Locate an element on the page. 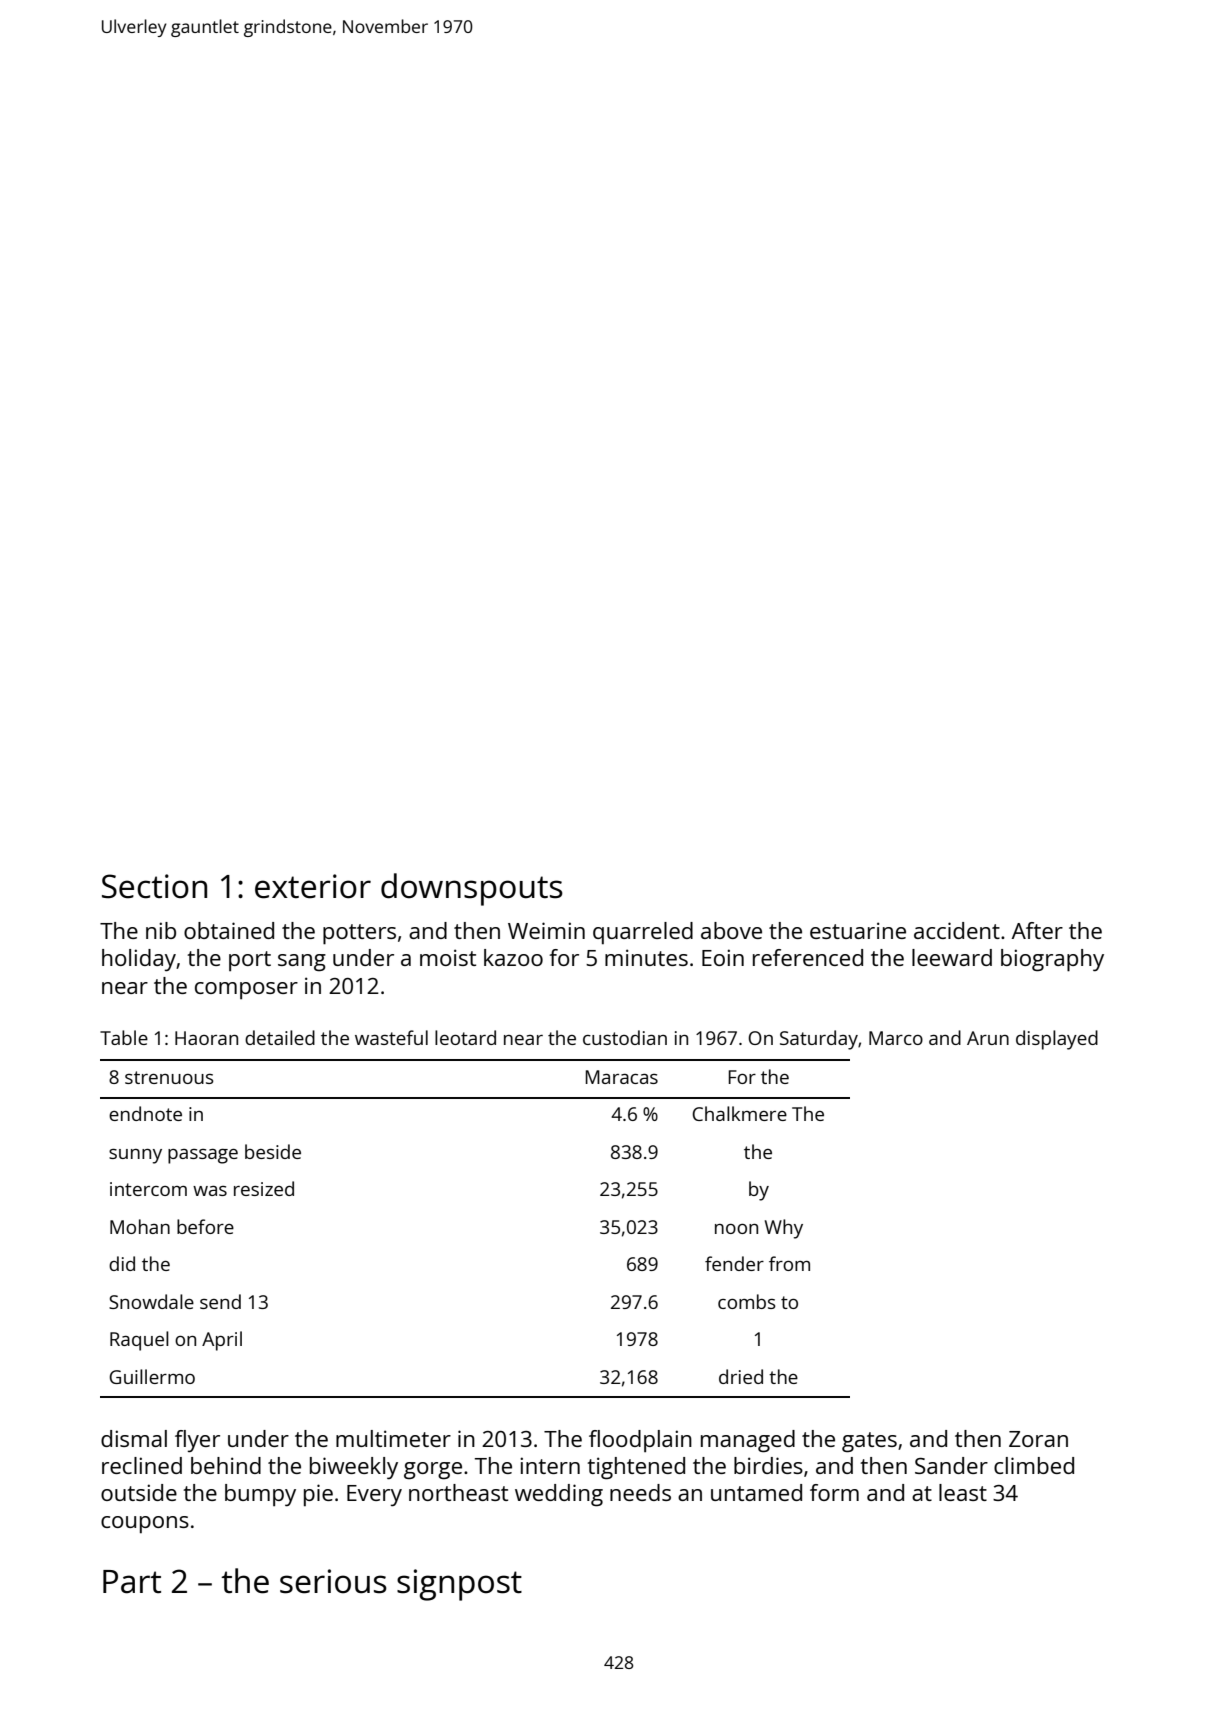 The width and height of the page is (1208, 1709). strenuous is located at coordinates (169, 1077).
